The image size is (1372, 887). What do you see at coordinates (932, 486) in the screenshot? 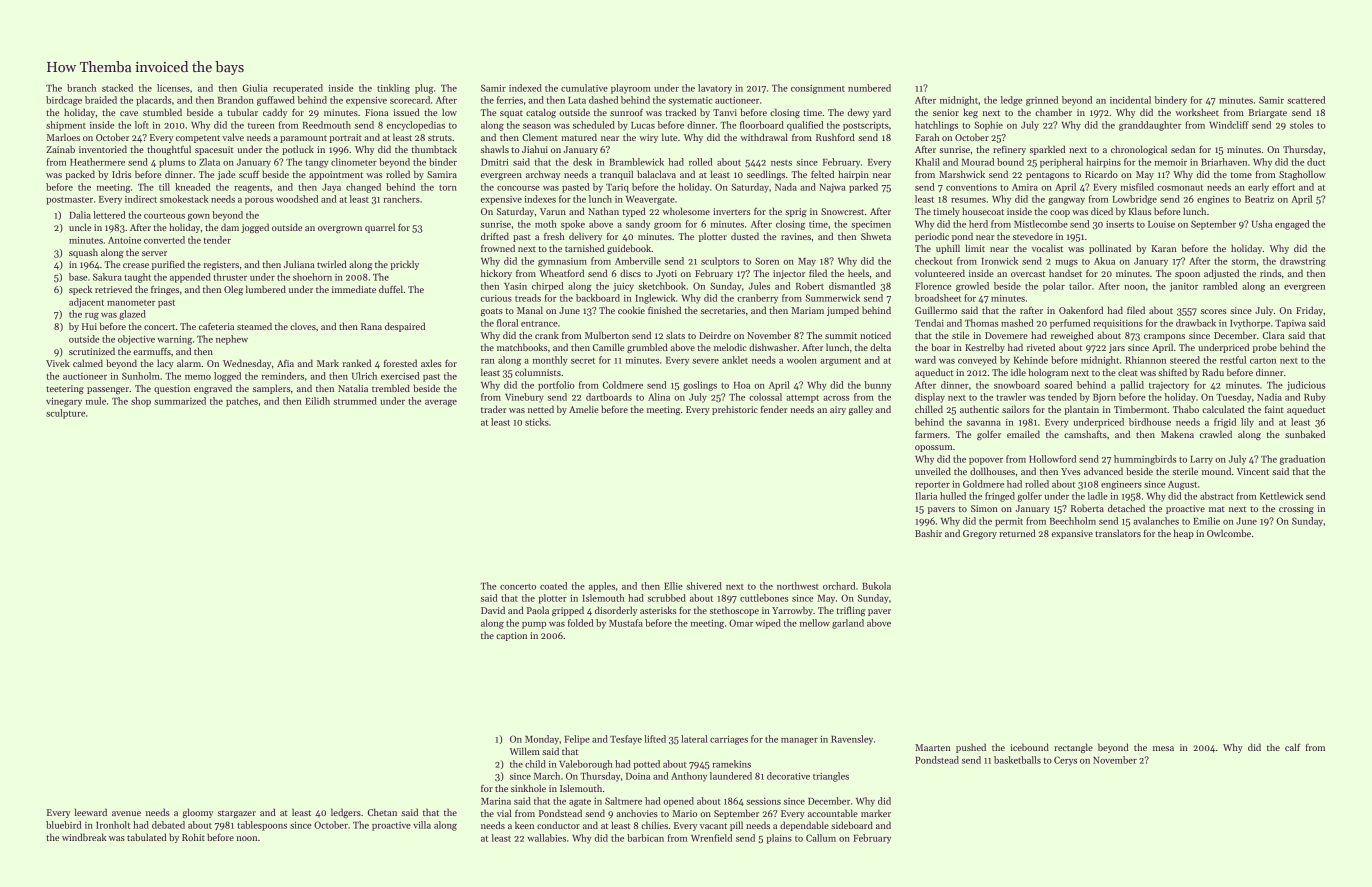
I see `reporter` at bounding box center [932, 486].
